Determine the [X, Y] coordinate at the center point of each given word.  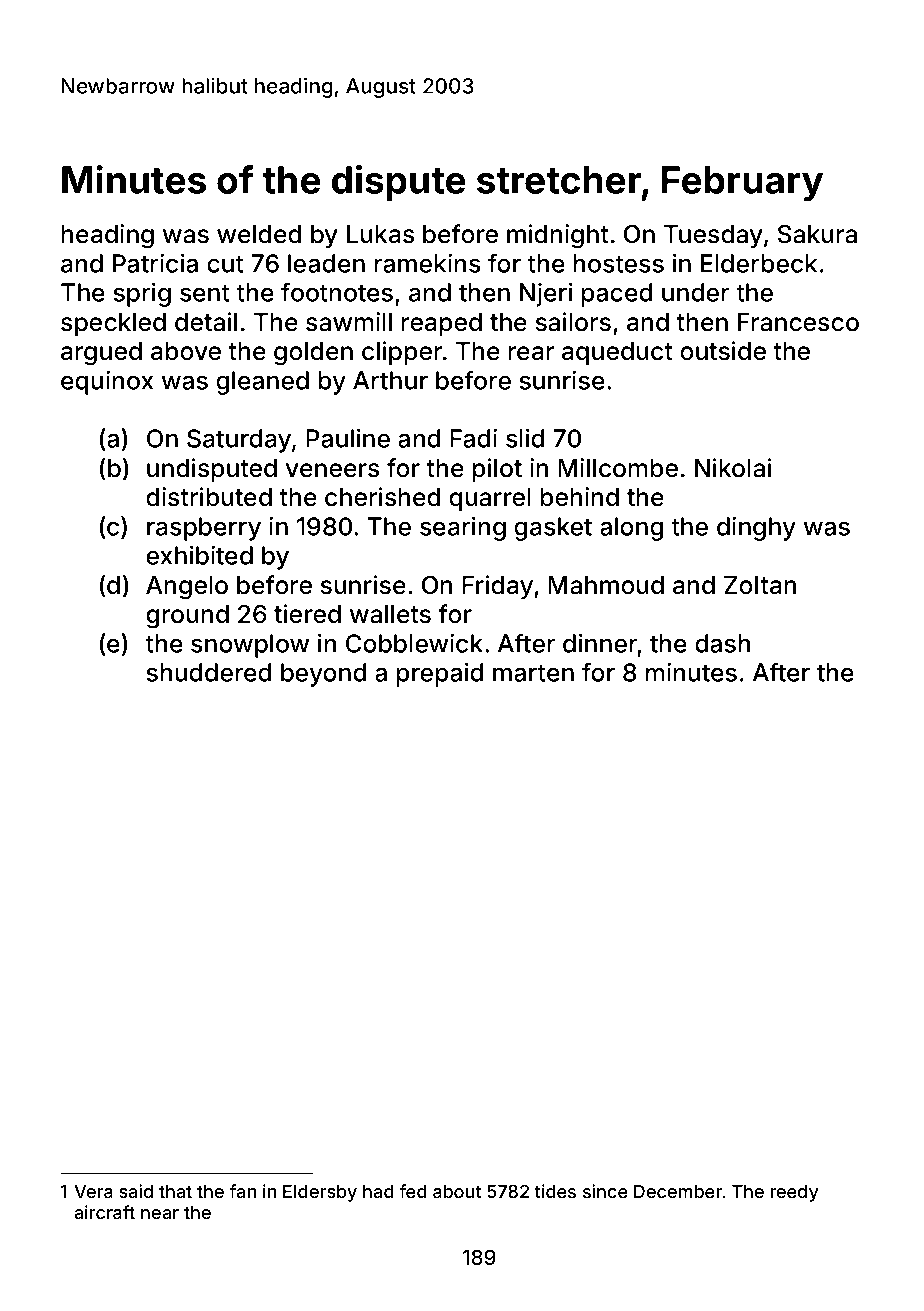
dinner [600, 643]
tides [555, 1191]
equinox [107, 383]
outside [723, 351]
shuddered [209, 672]
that [175, 1191]
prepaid [440, 675]
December [678, 1191]
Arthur [390, 380]
